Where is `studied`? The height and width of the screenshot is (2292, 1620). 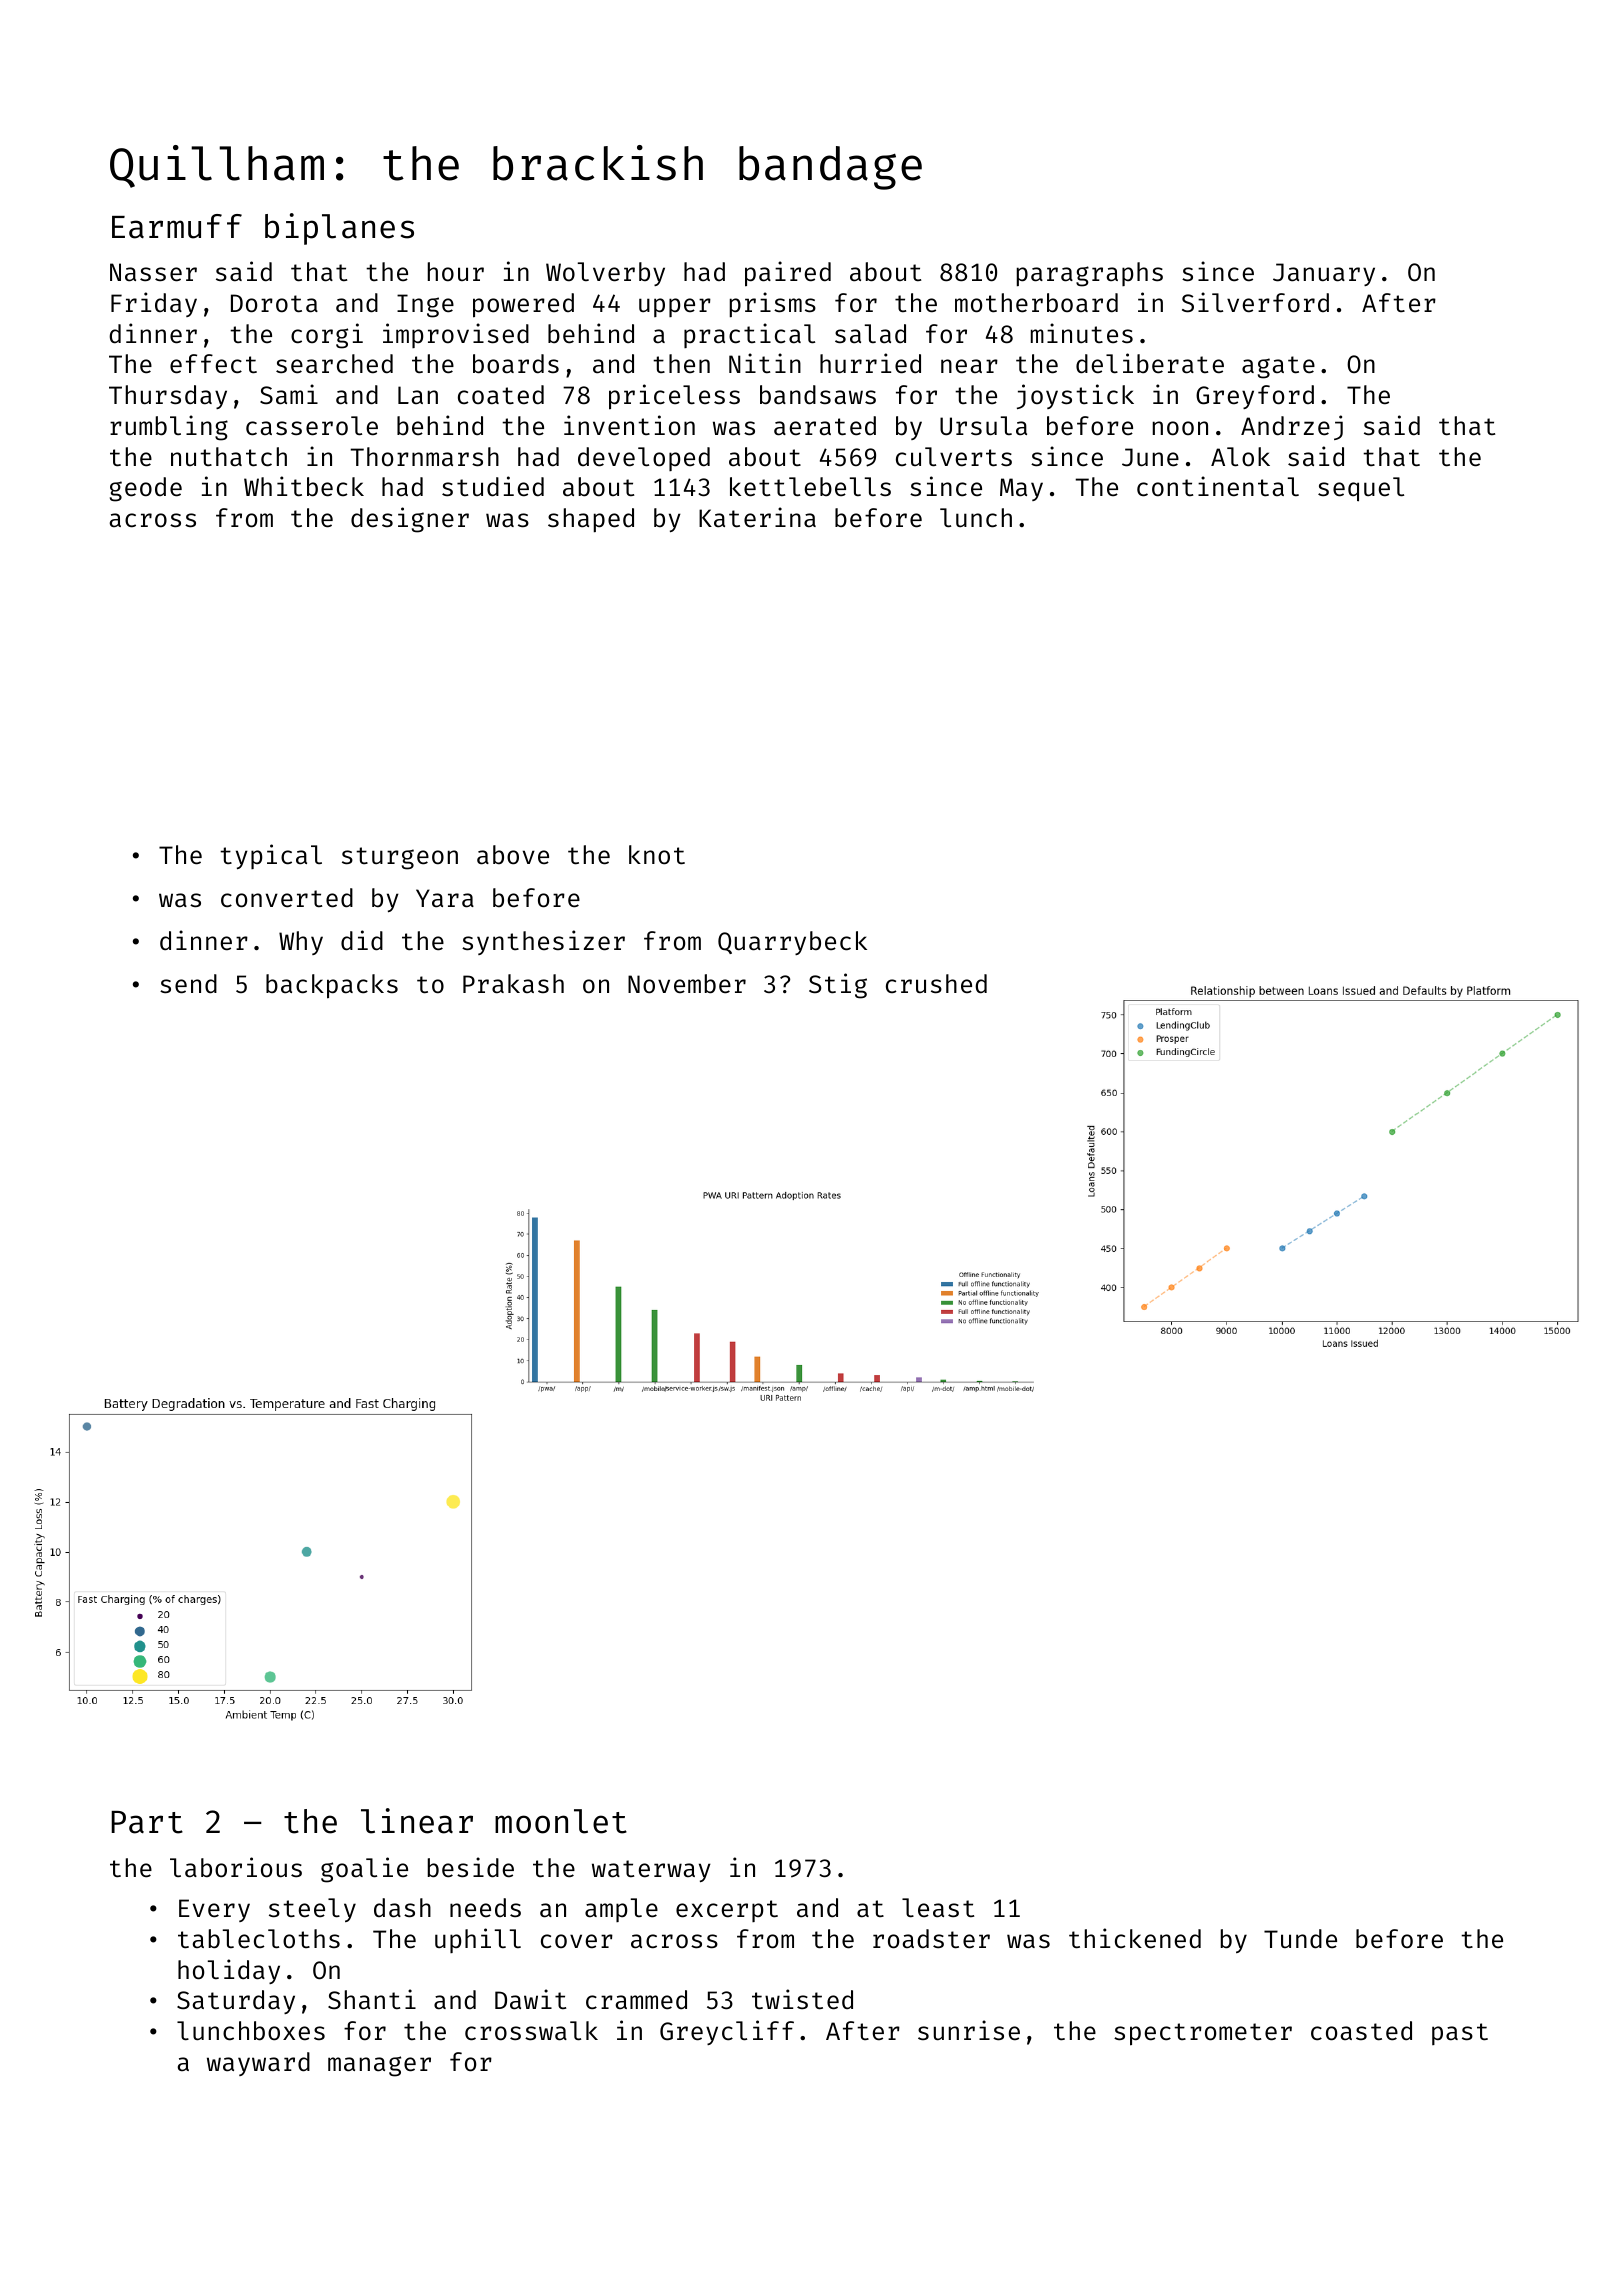 studied is located at coordinates (493, 486).
